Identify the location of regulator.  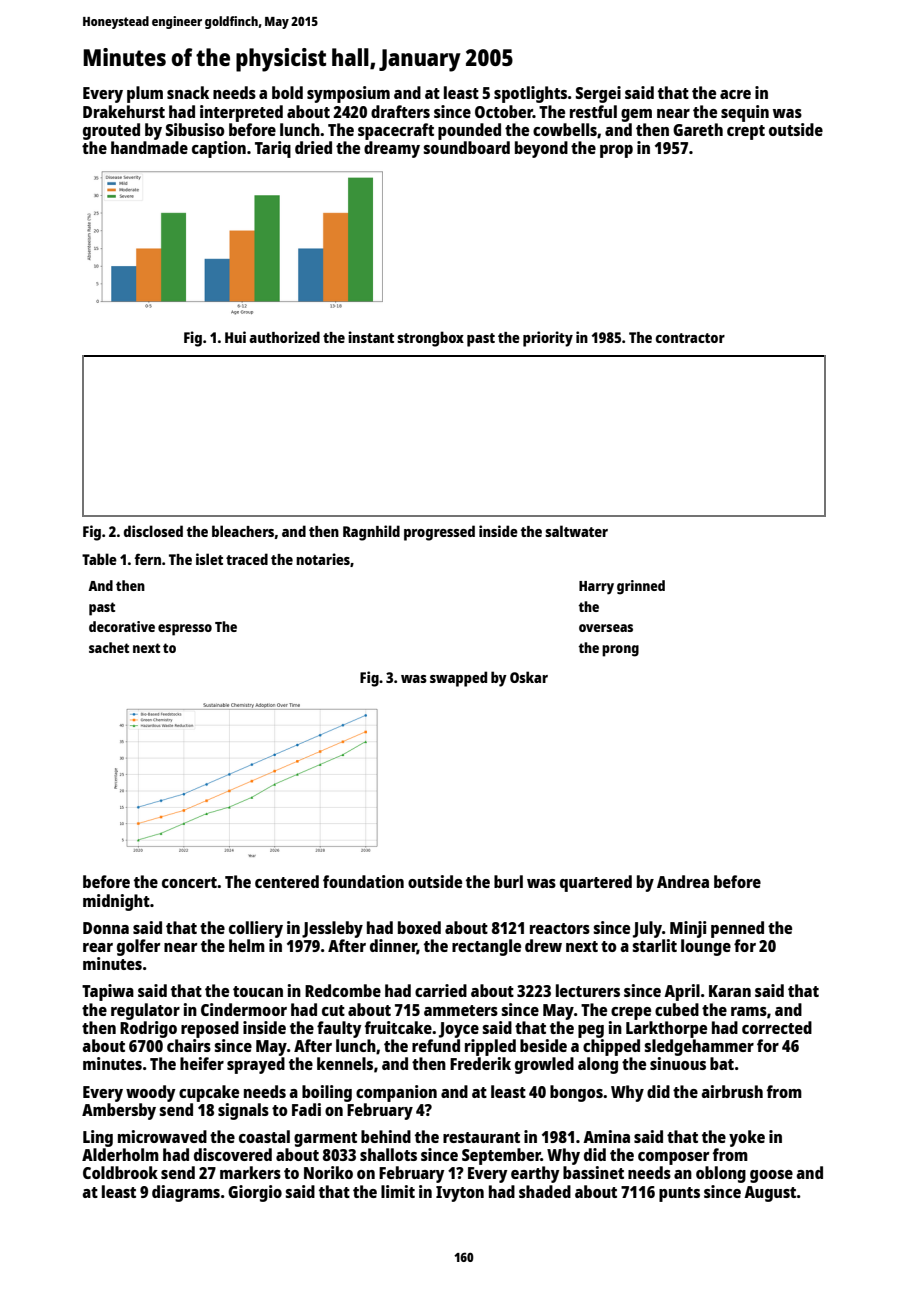
(145, 1011).
